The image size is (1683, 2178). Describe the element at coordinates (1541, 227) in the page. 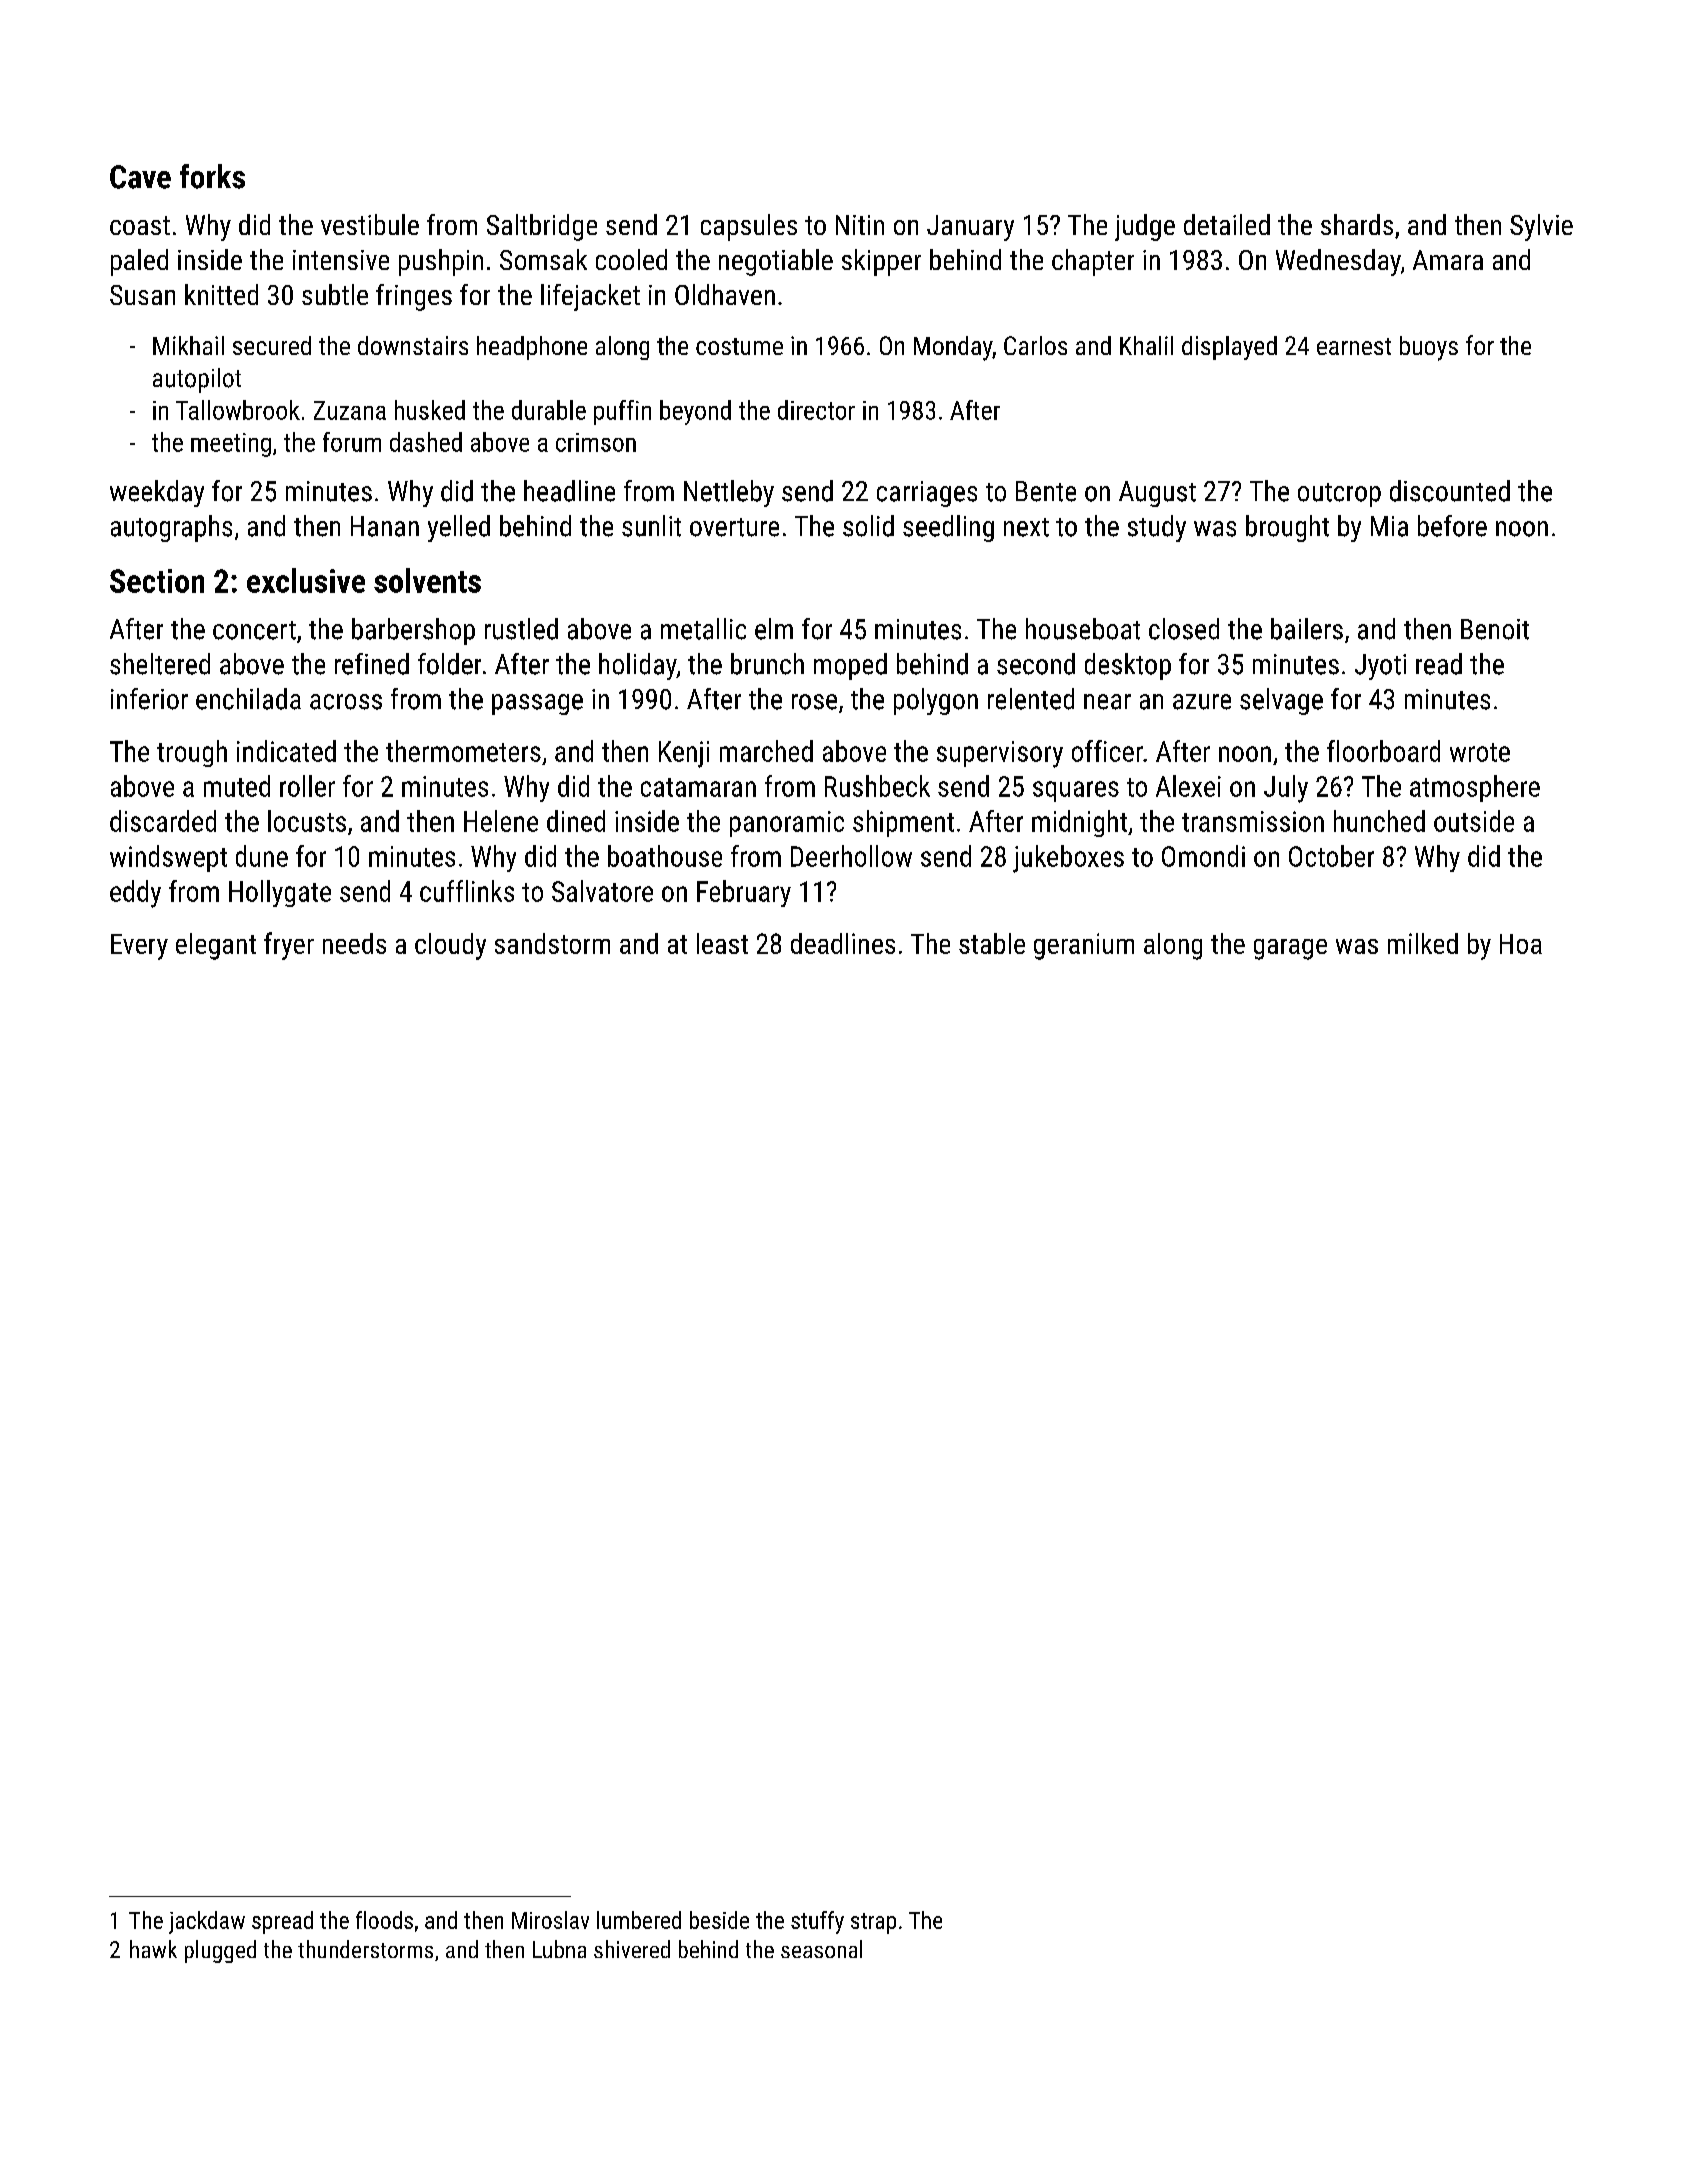

I see `Sylvie` at that location.
